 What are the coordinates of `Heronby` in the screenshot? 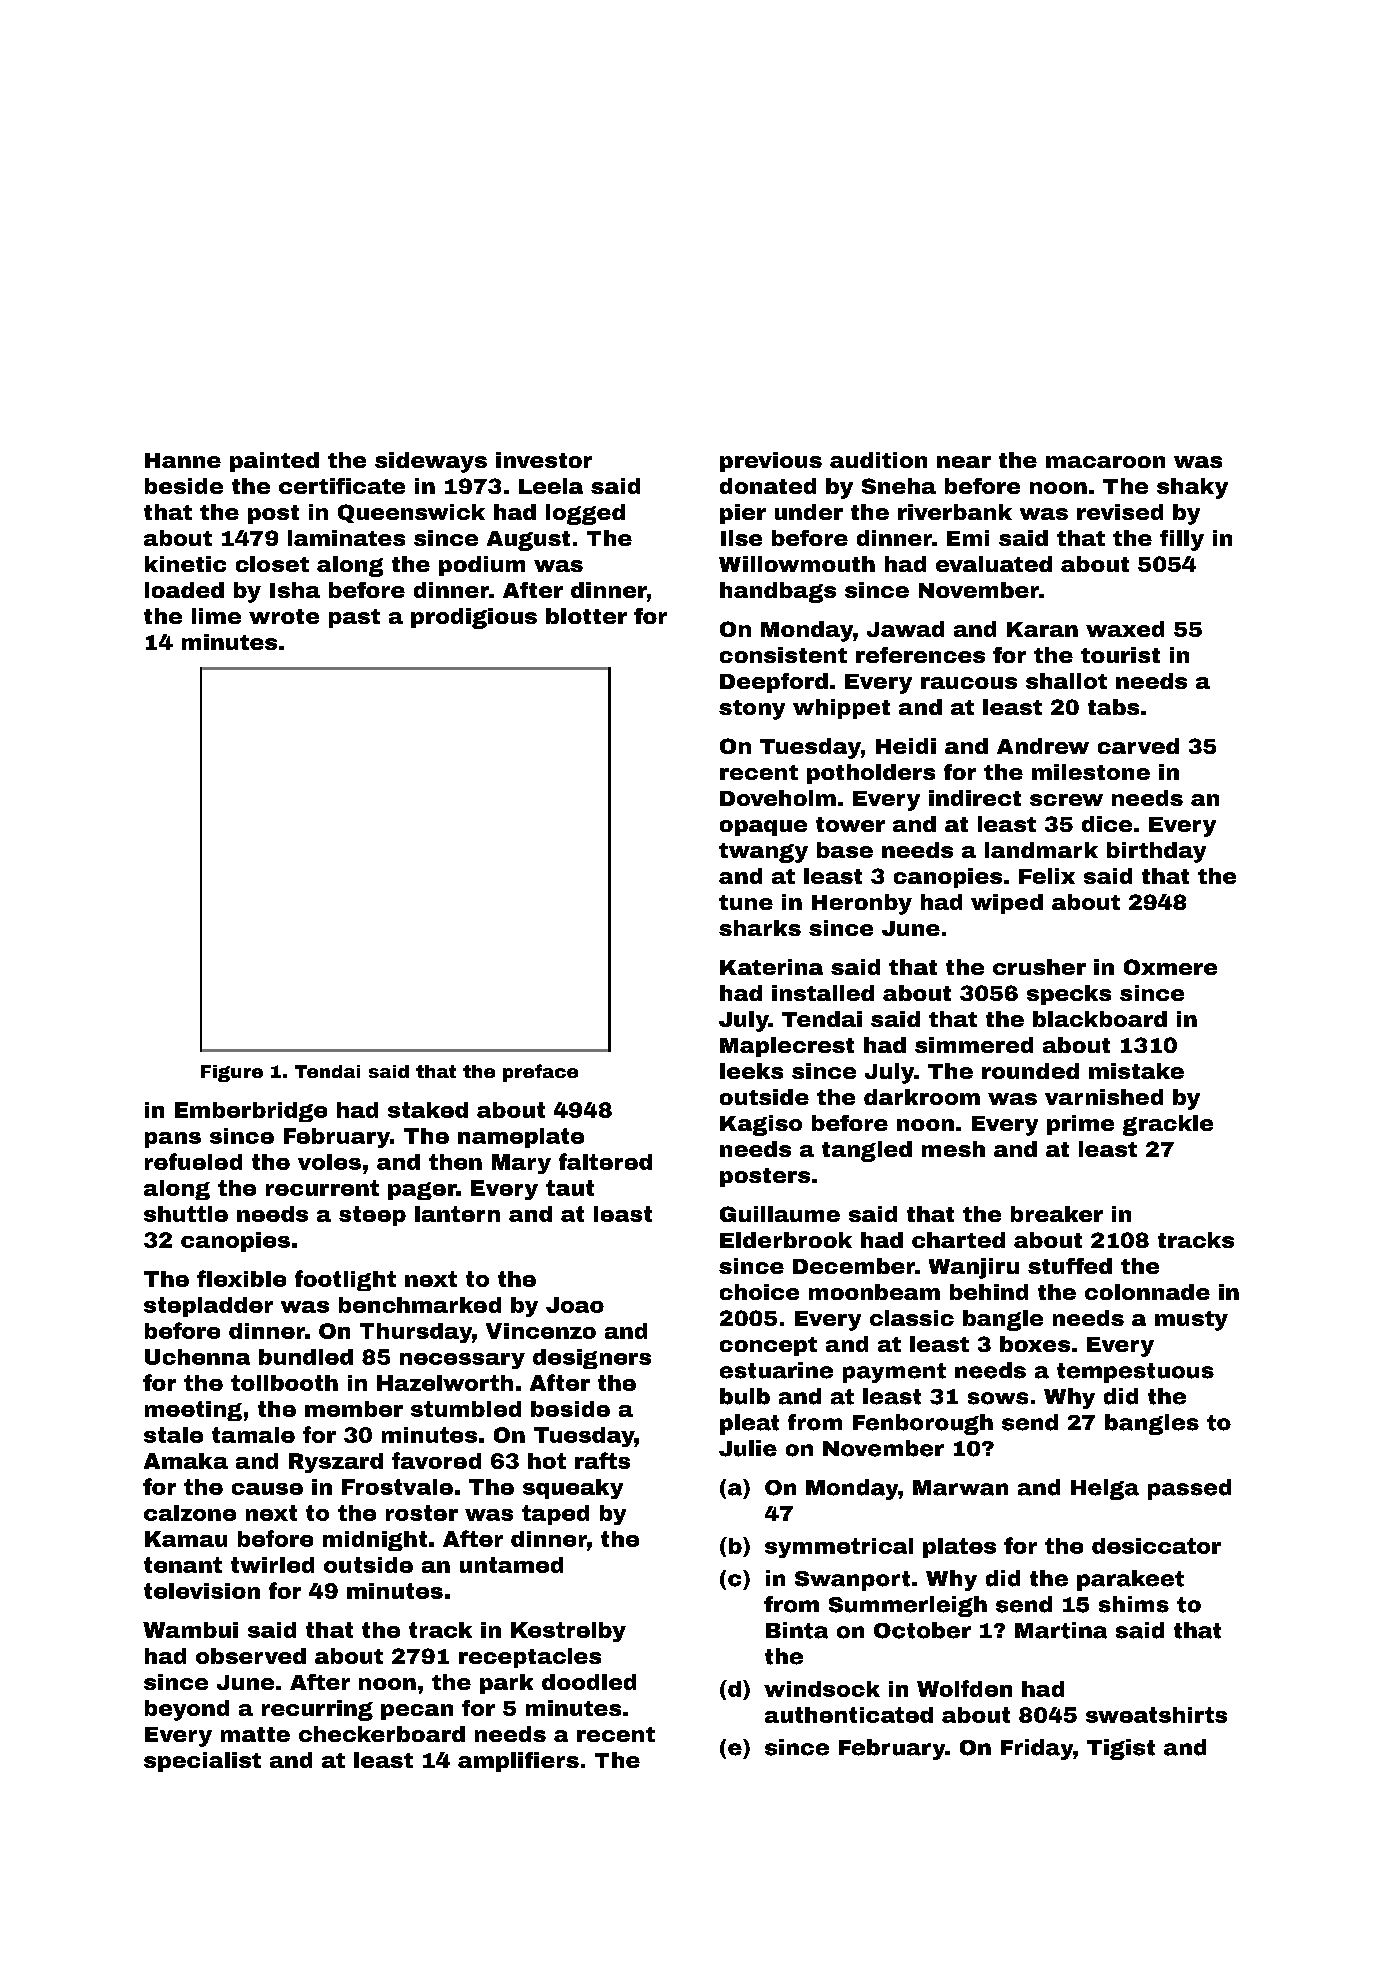 It's located at (862, 904).
